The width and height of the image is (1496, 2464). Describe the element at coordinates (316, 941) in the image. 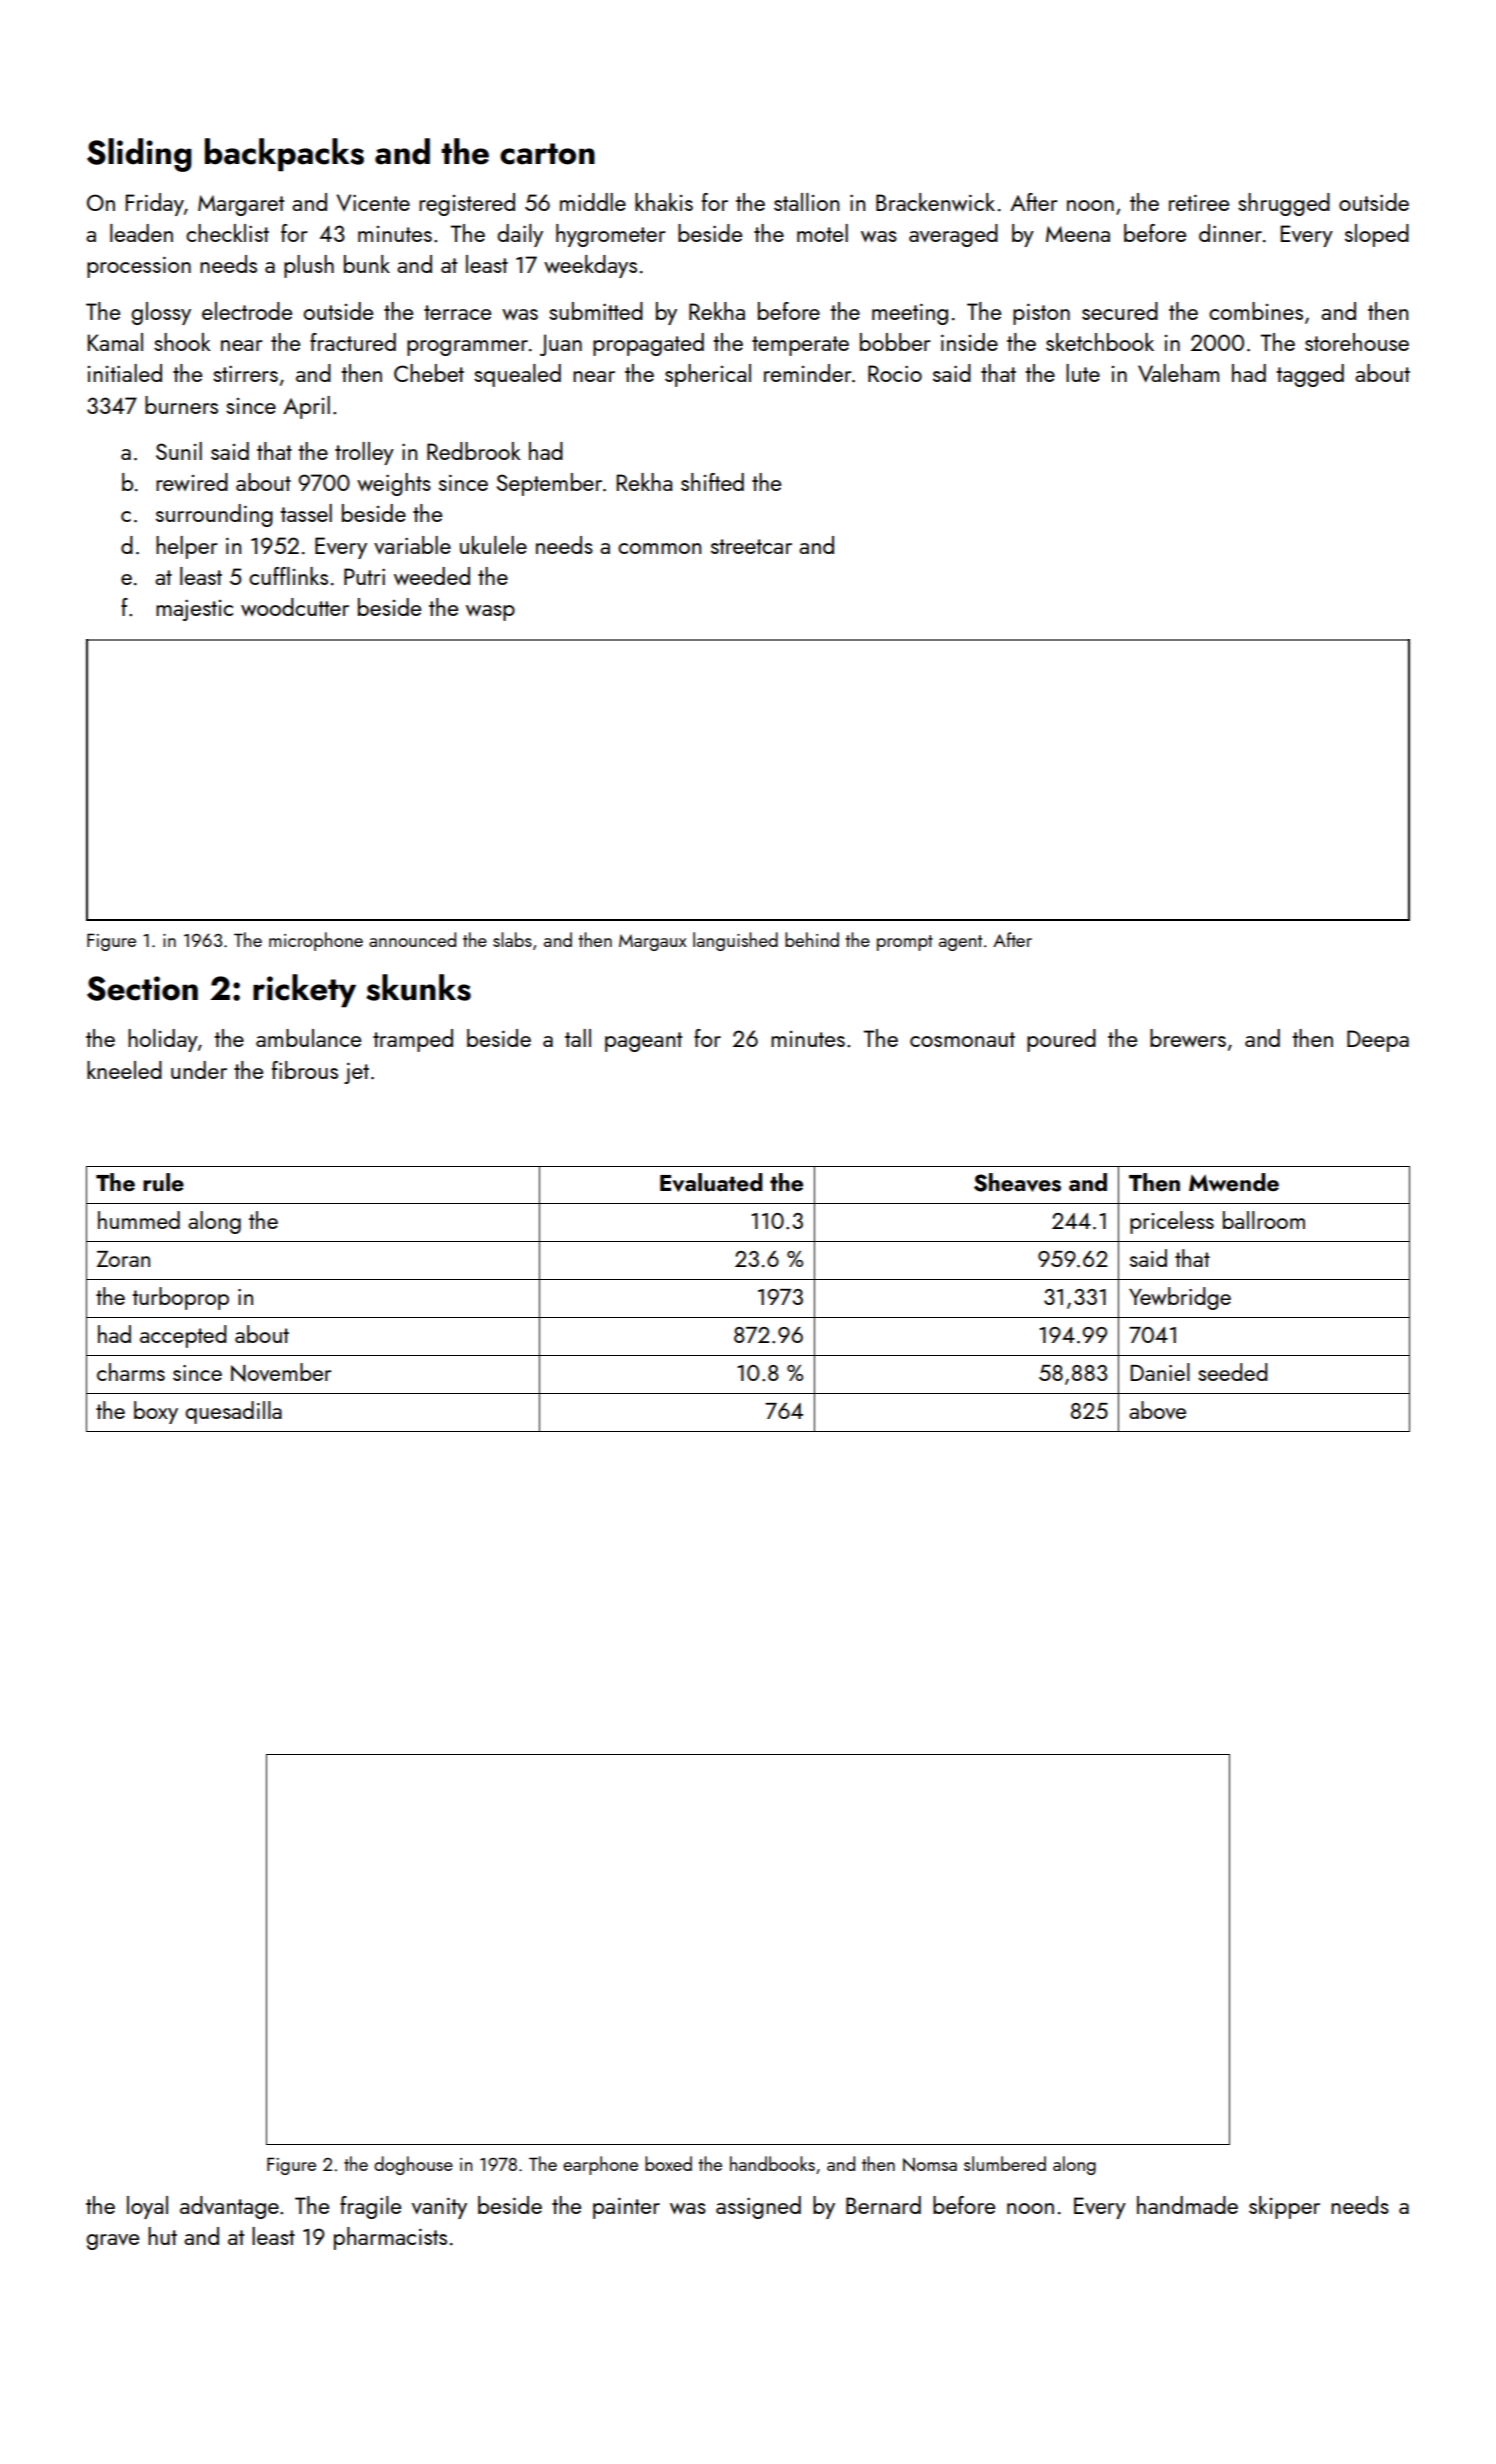

I see `microphone` at that location.
